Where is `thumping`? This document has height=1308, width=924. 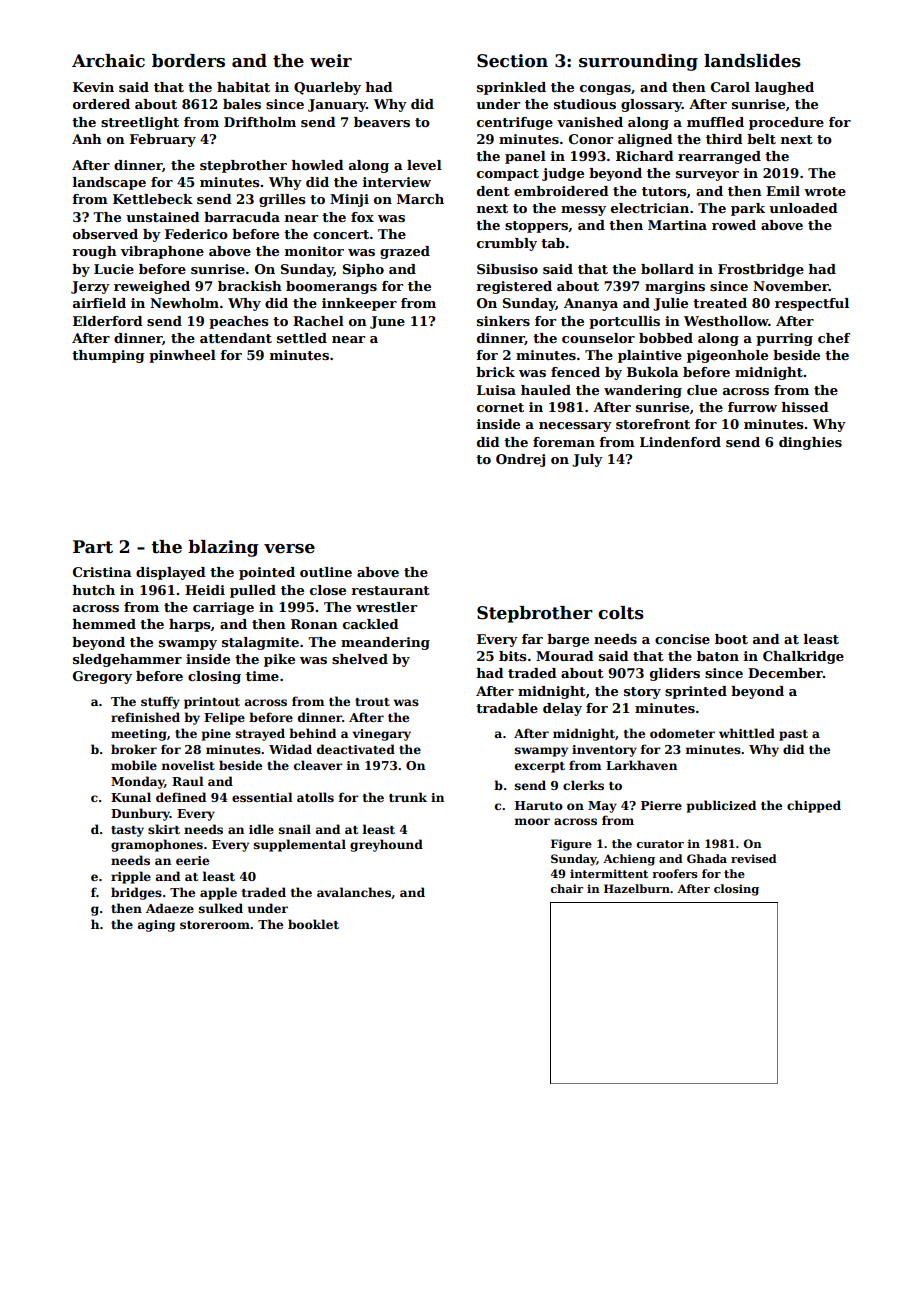 thumping is located at coordinates (108, 356).
